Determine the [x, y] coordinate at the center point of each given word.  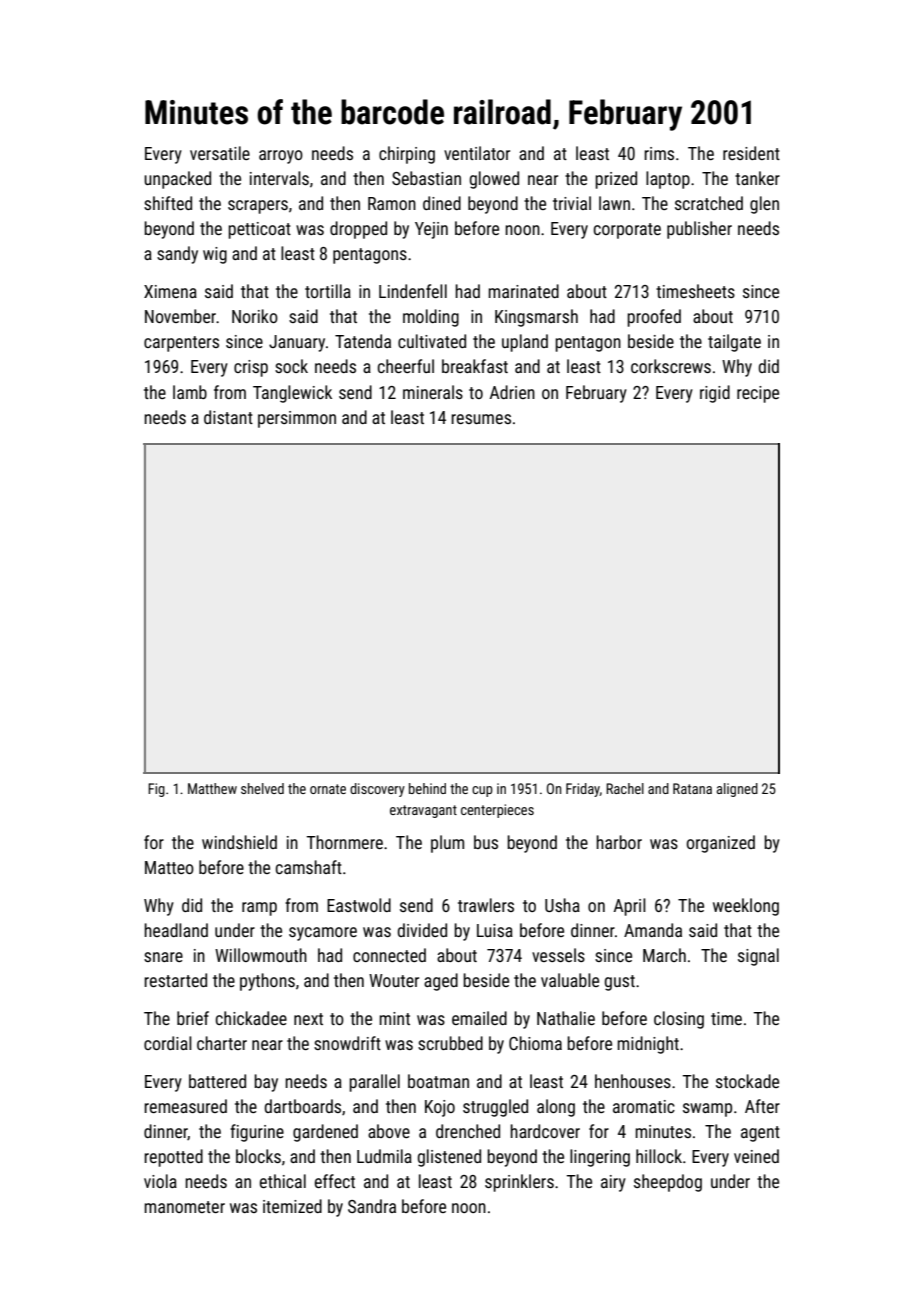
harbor [619, 842]
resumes [481, 419]
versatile [220, 153]
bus [486, 842]
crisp [251, 368]
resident [751, 153]
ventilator [477, 153]
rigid [715, 394]
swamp [707, 1110]
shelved [262, 788]
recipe [758, 394]
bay [266, 1083]
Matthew [212, 788]
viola [160, 1181]
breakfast [475, 366]
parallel [374, 1083]
